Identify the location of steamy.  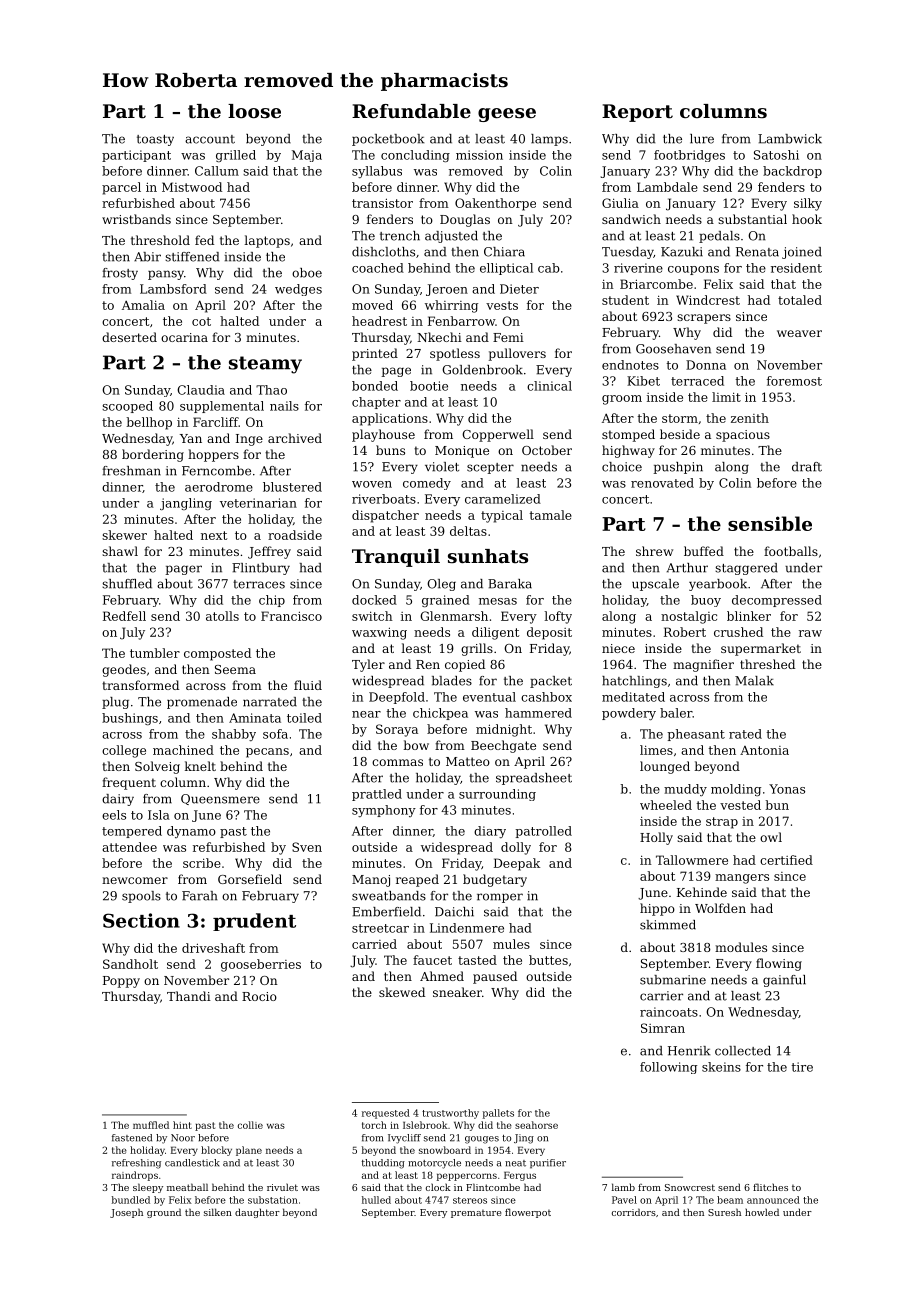
(265, 365).
